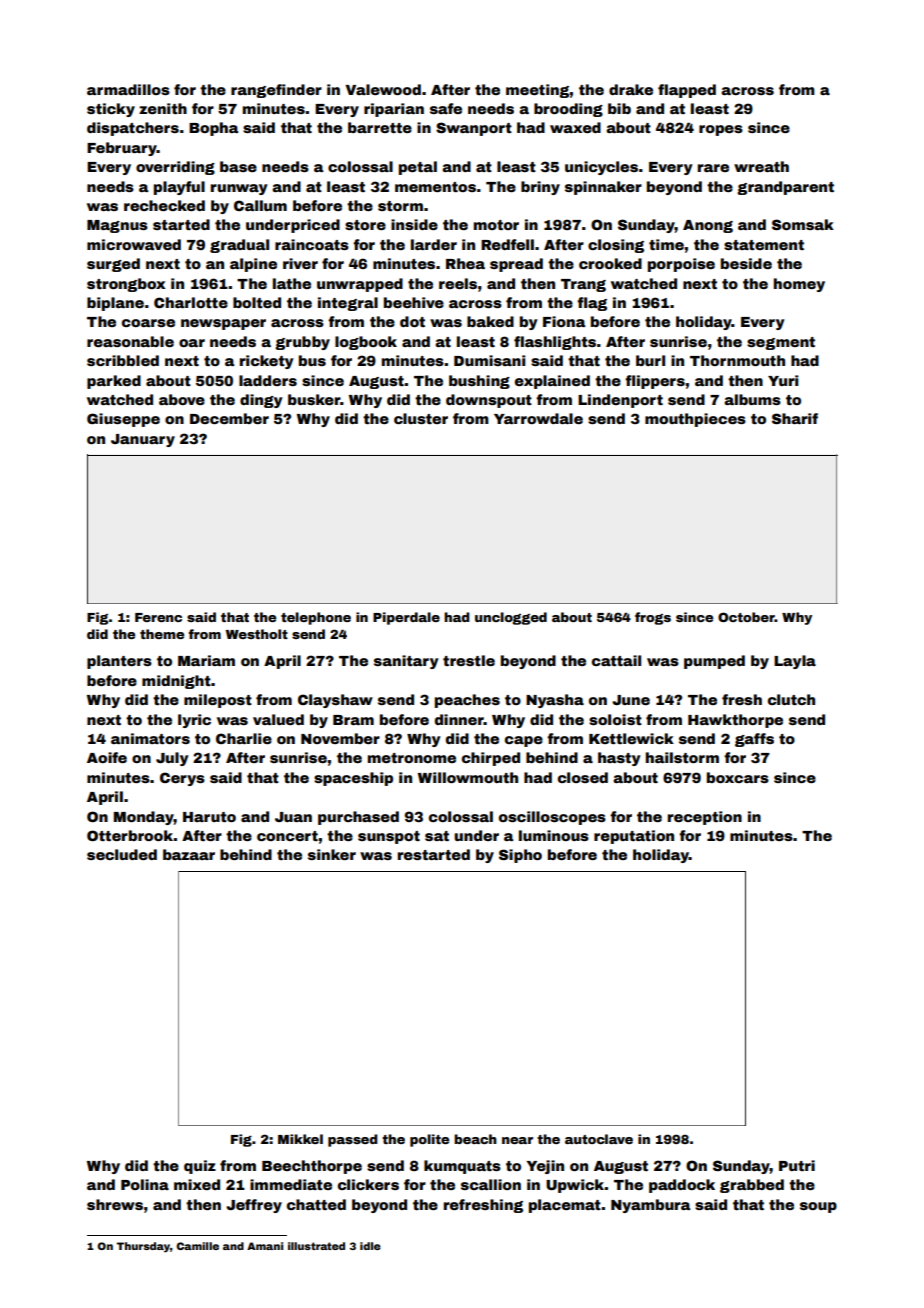 Image resolution: width=924 pixels, height=1308 pixels. Describe the element at coordinates (119, 662) in the page. I see `planters` at that location.
